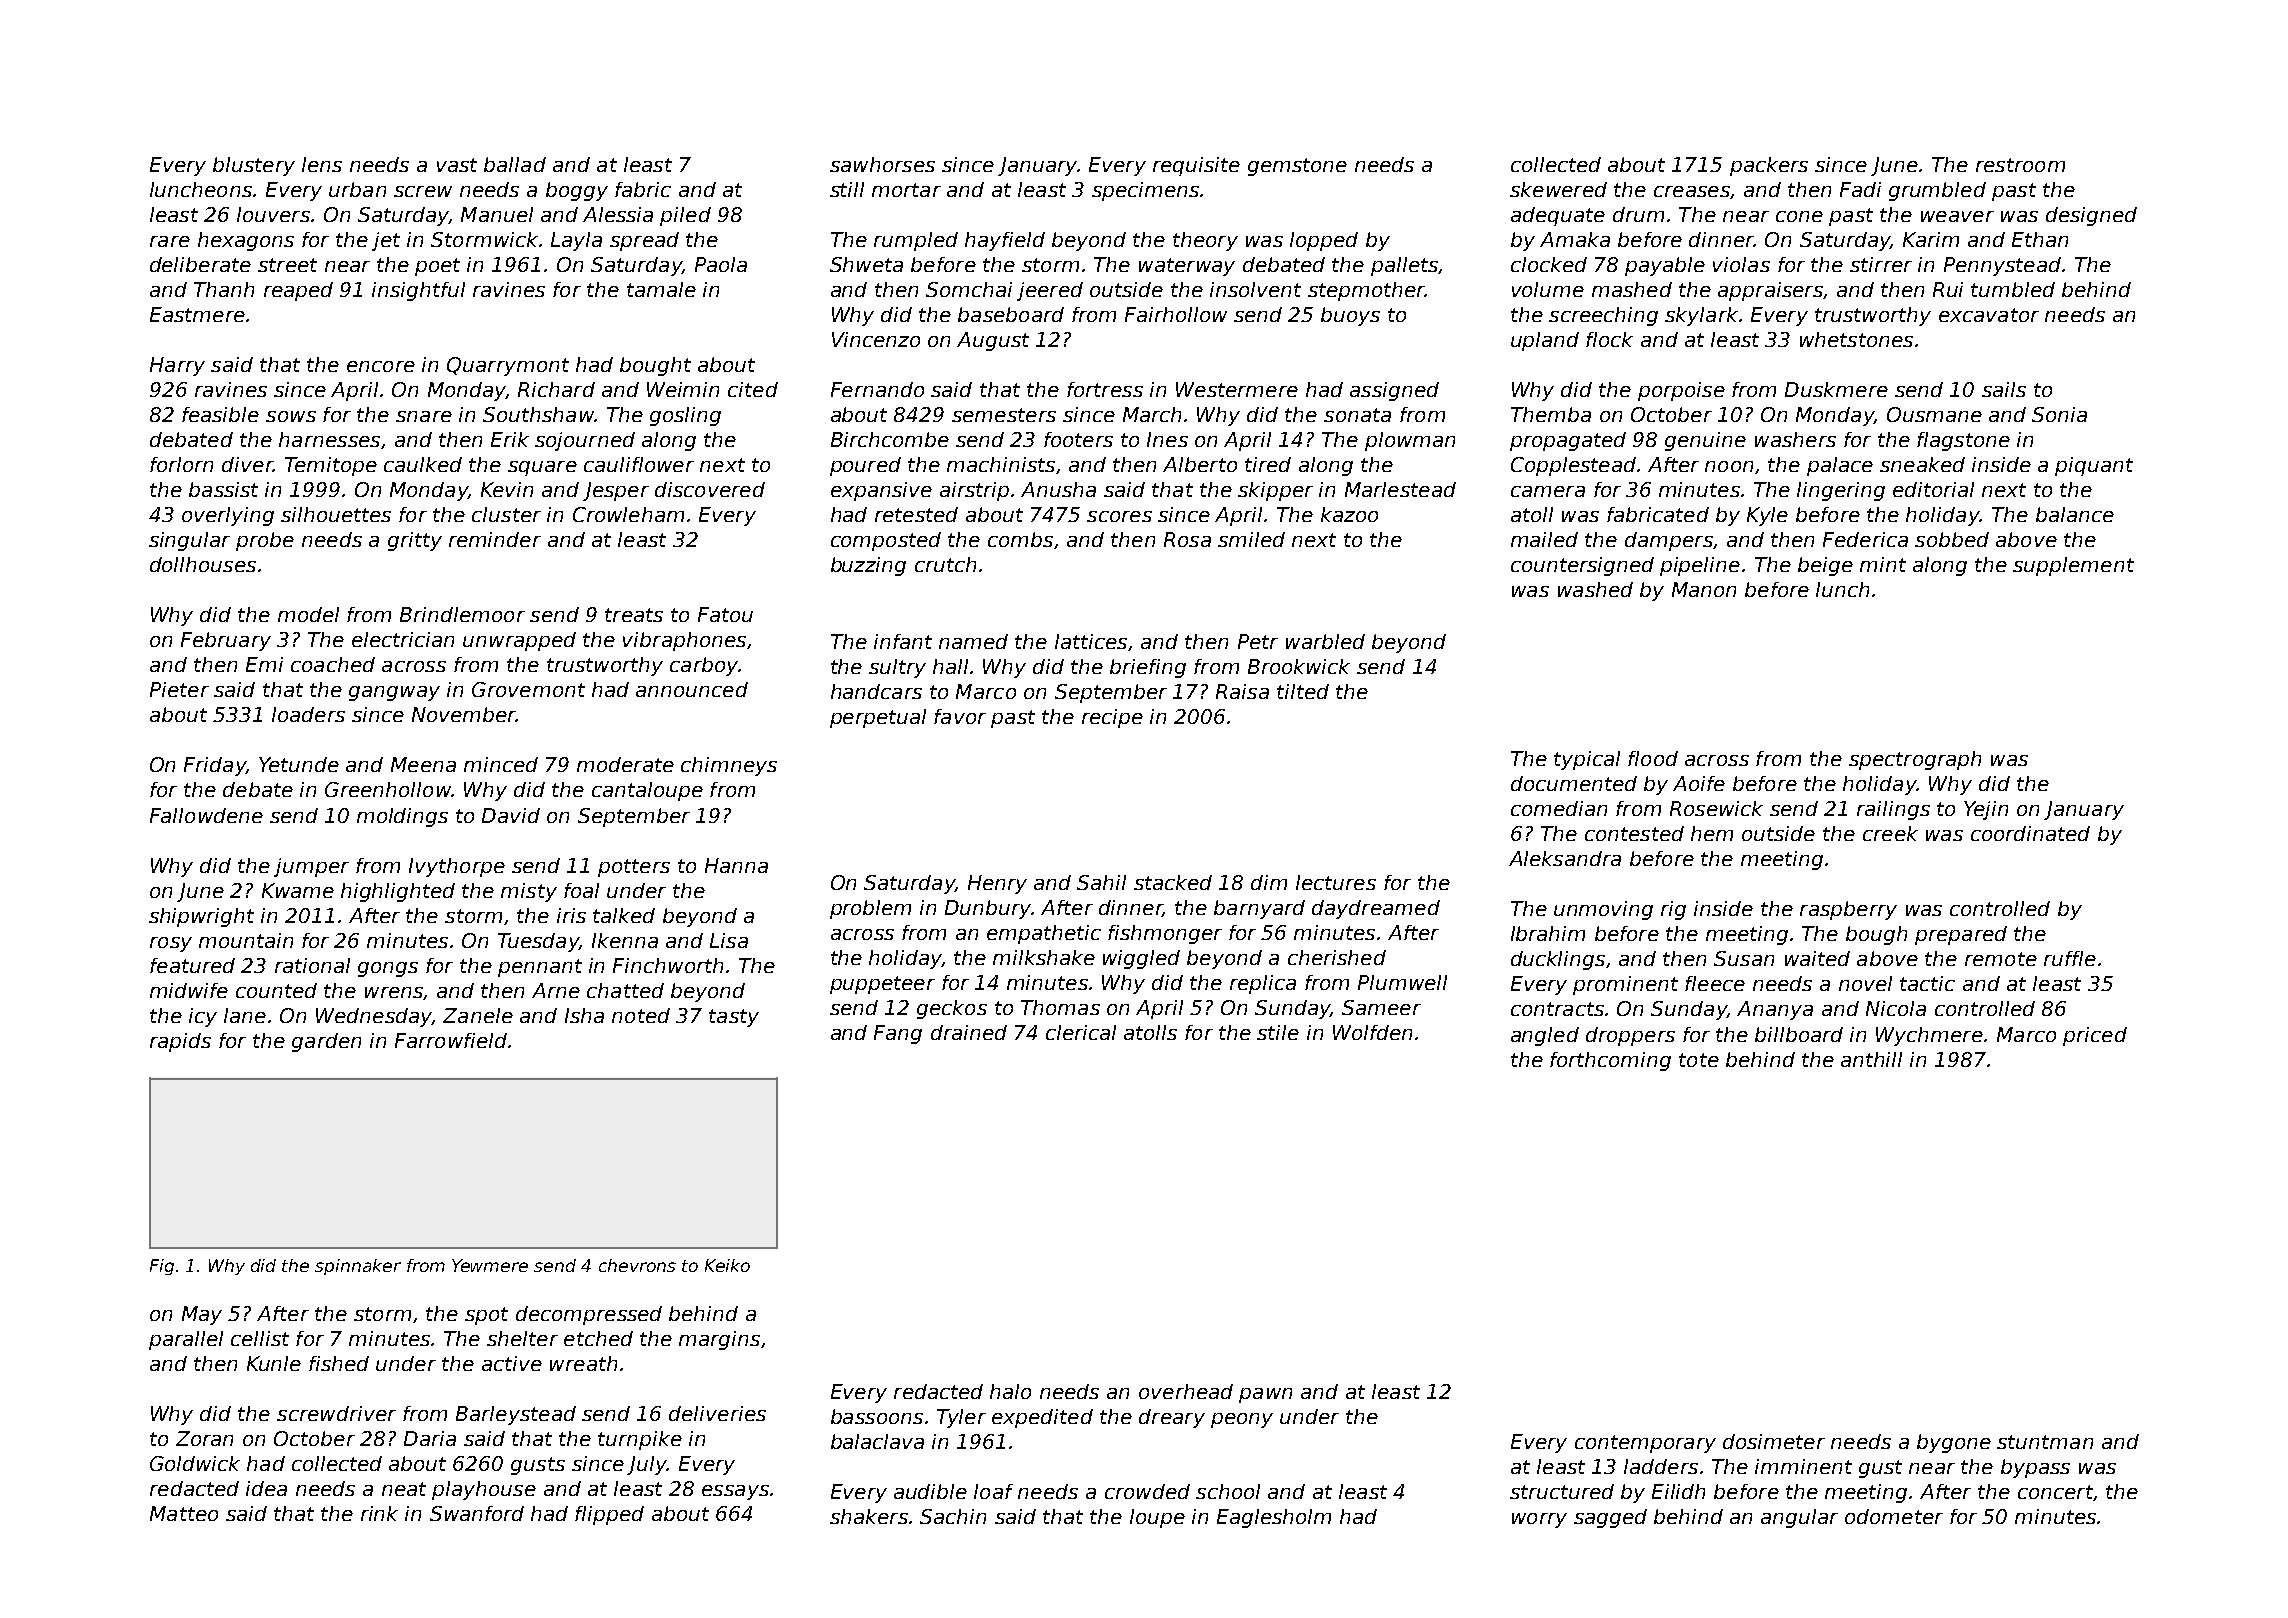 The height and width of the screenshot is (1618, 2288). Describe the element at coordinates (1625, 985) in the screenshot. I see `prominent` at that location.
